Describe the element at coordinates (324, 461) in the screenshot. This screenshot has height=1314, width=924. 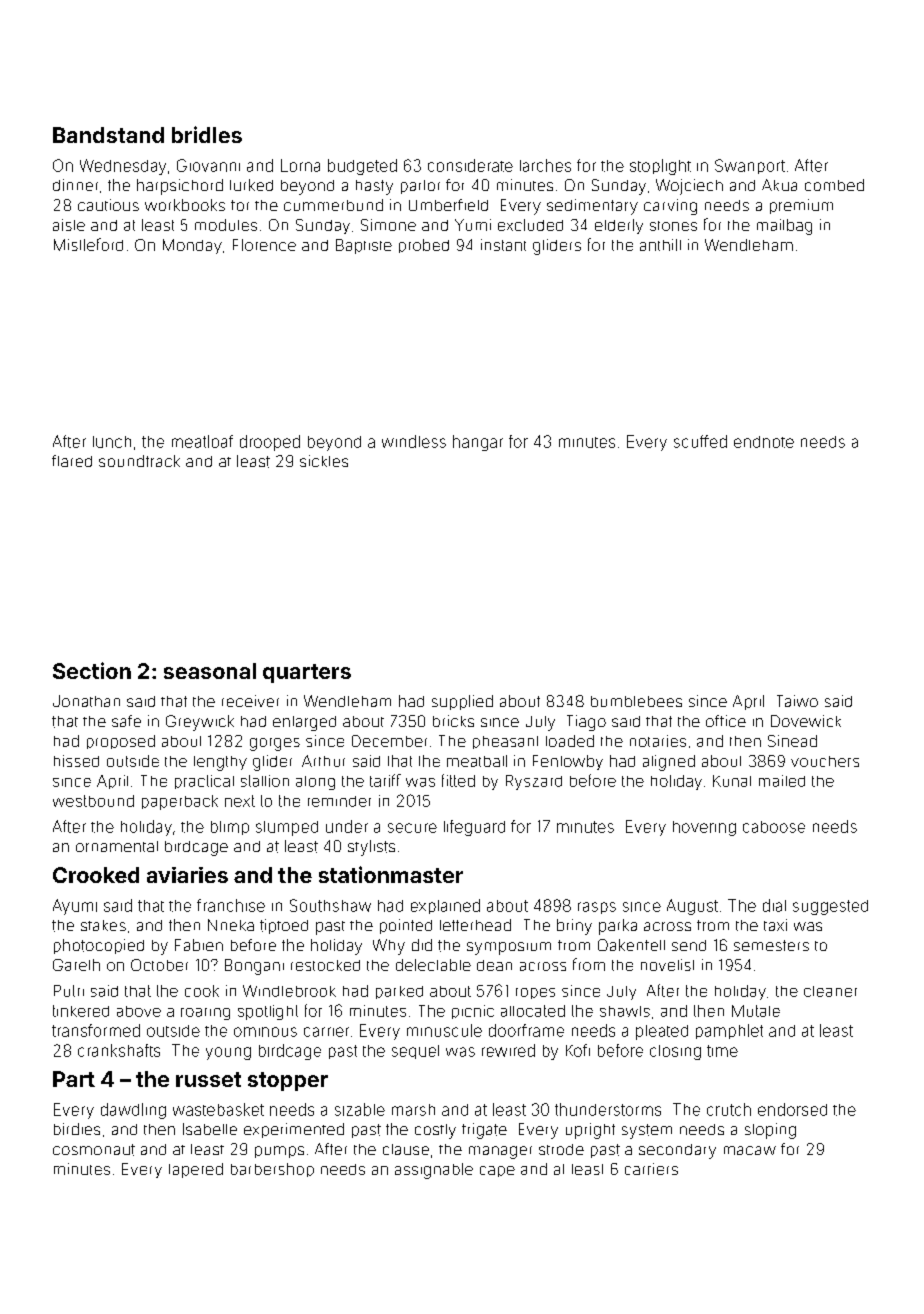
I see `sickles` at that location.
